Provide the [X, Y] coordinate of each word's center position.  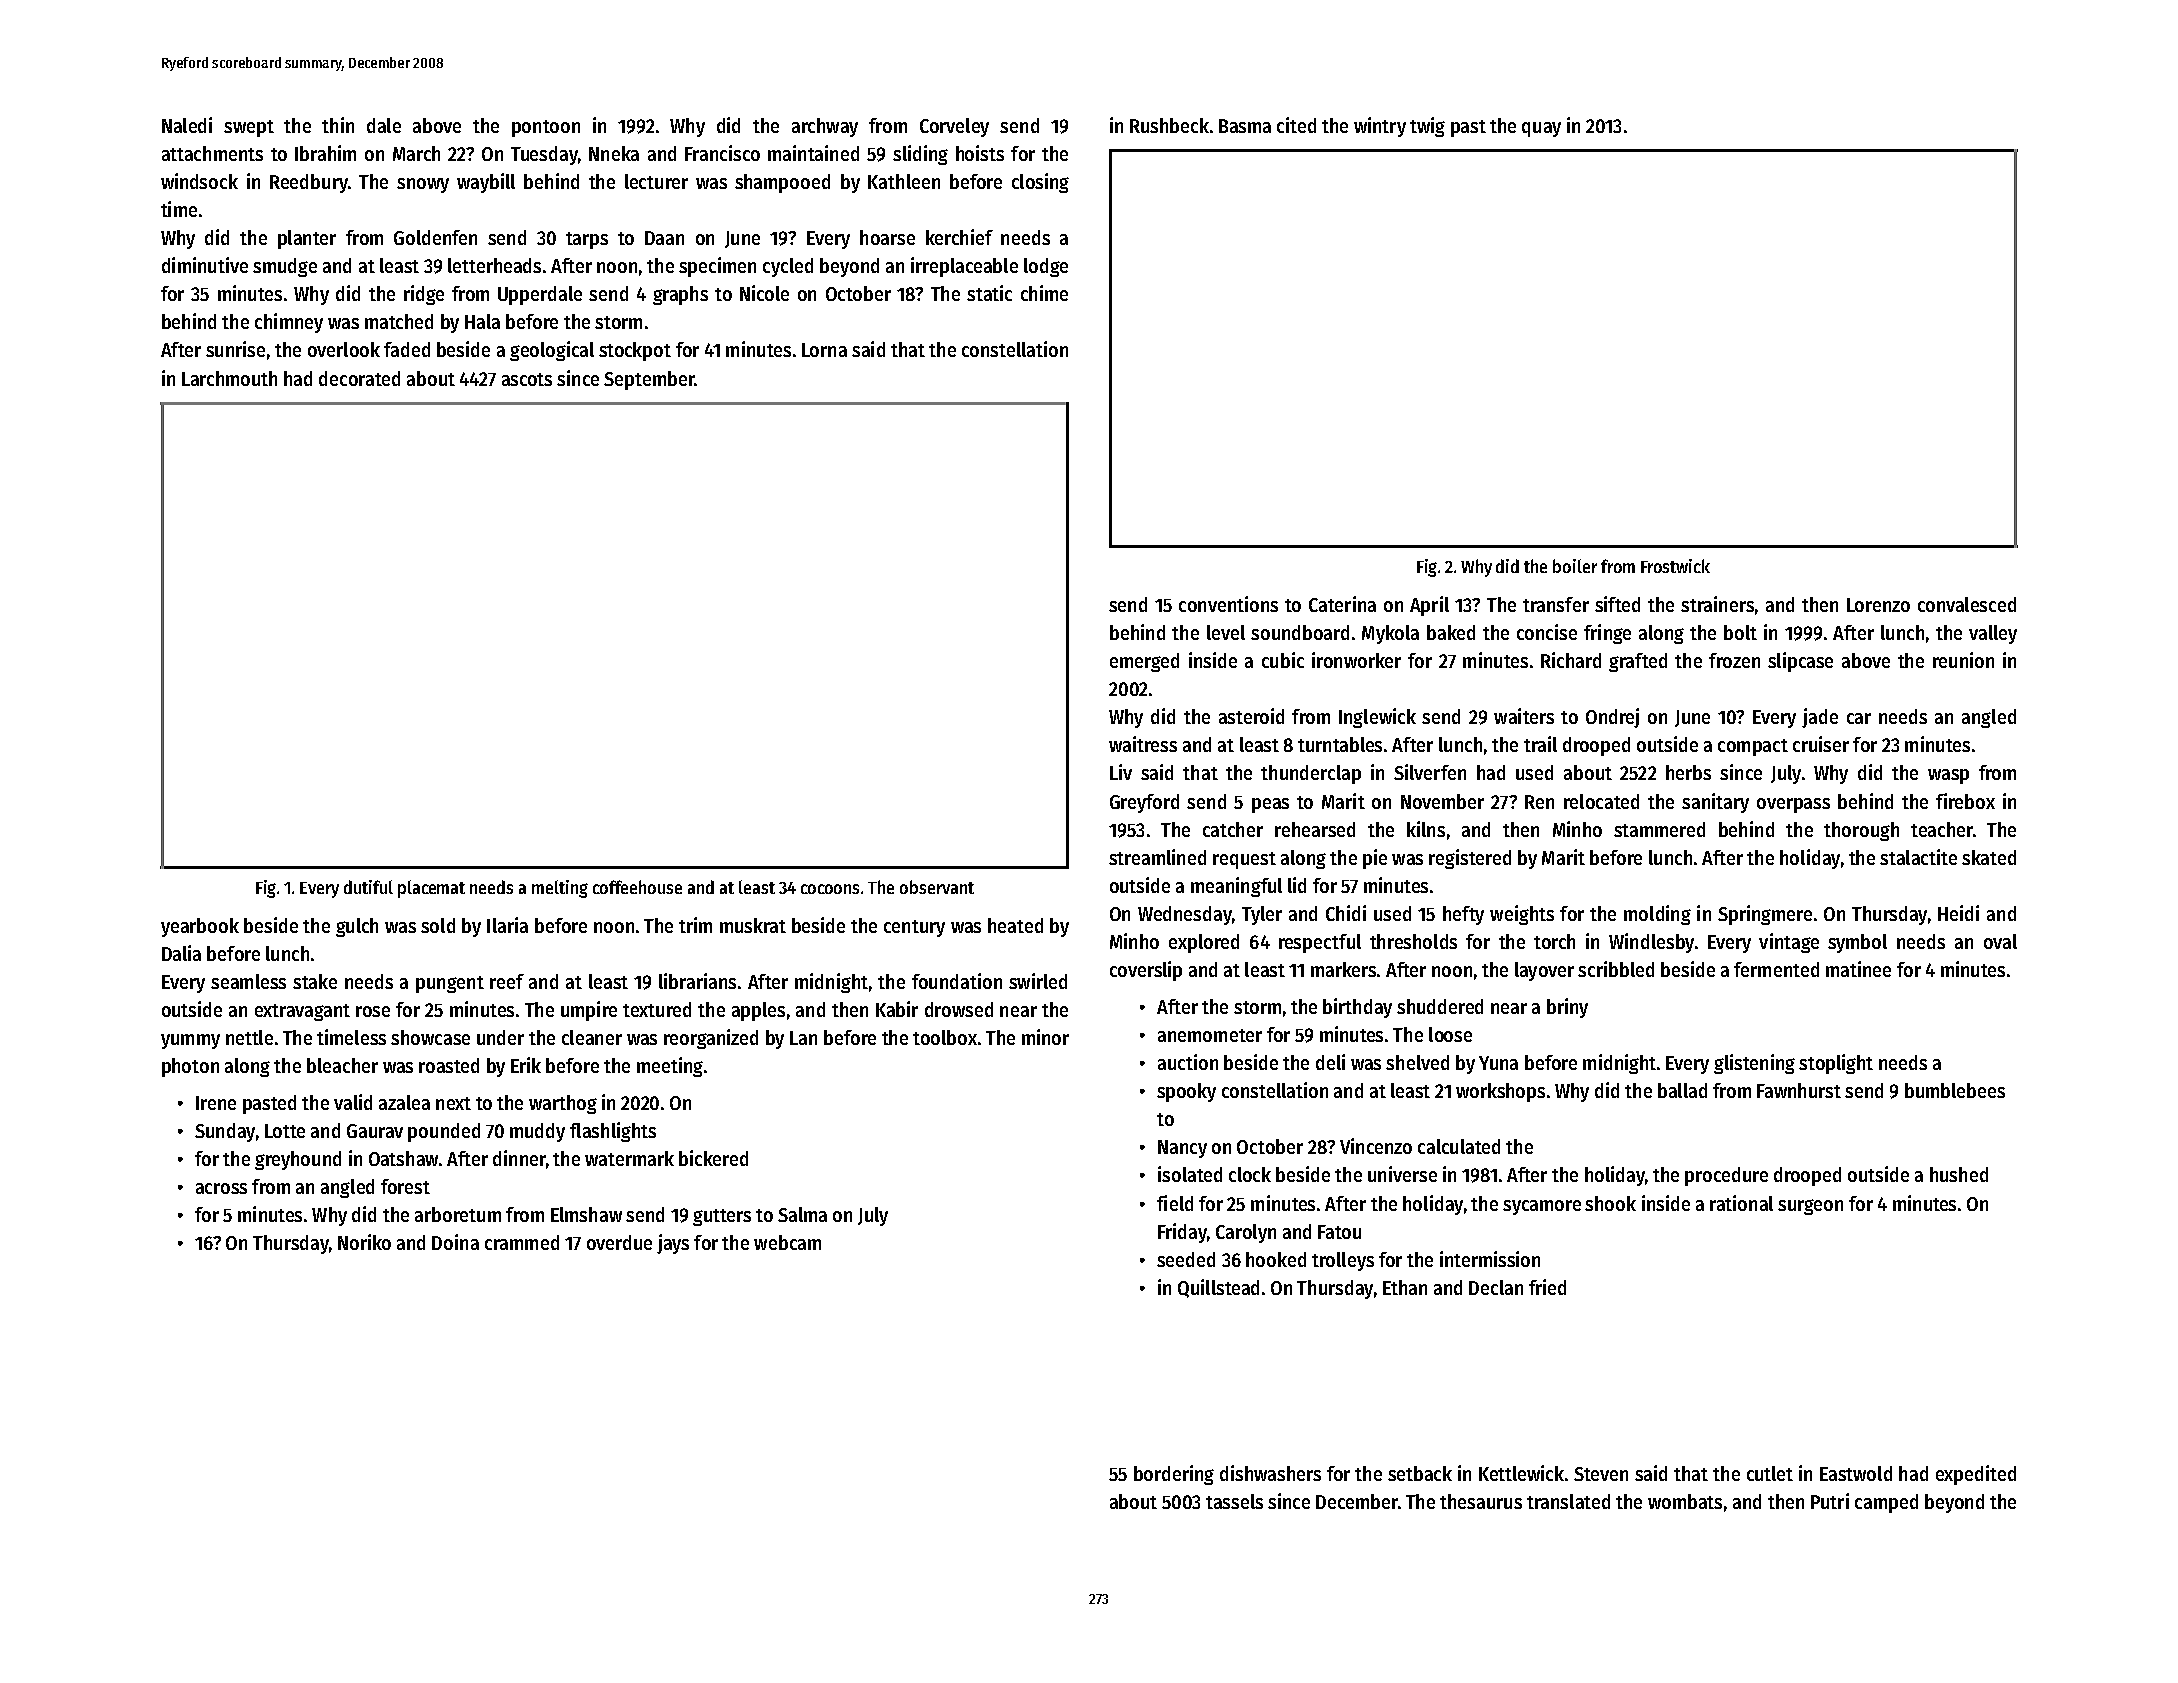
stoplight [1836, 1064]
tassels [1234, 1501]
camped [1886, 1503]
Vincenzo [1376, 1146]
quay [1541, 129]
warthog [563, 1104]
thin [338, 125]
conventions [1228, 604]
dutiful [368, 887]
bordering [1174, 1475]
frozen [1734, 660]
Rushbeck [1169, 125]
